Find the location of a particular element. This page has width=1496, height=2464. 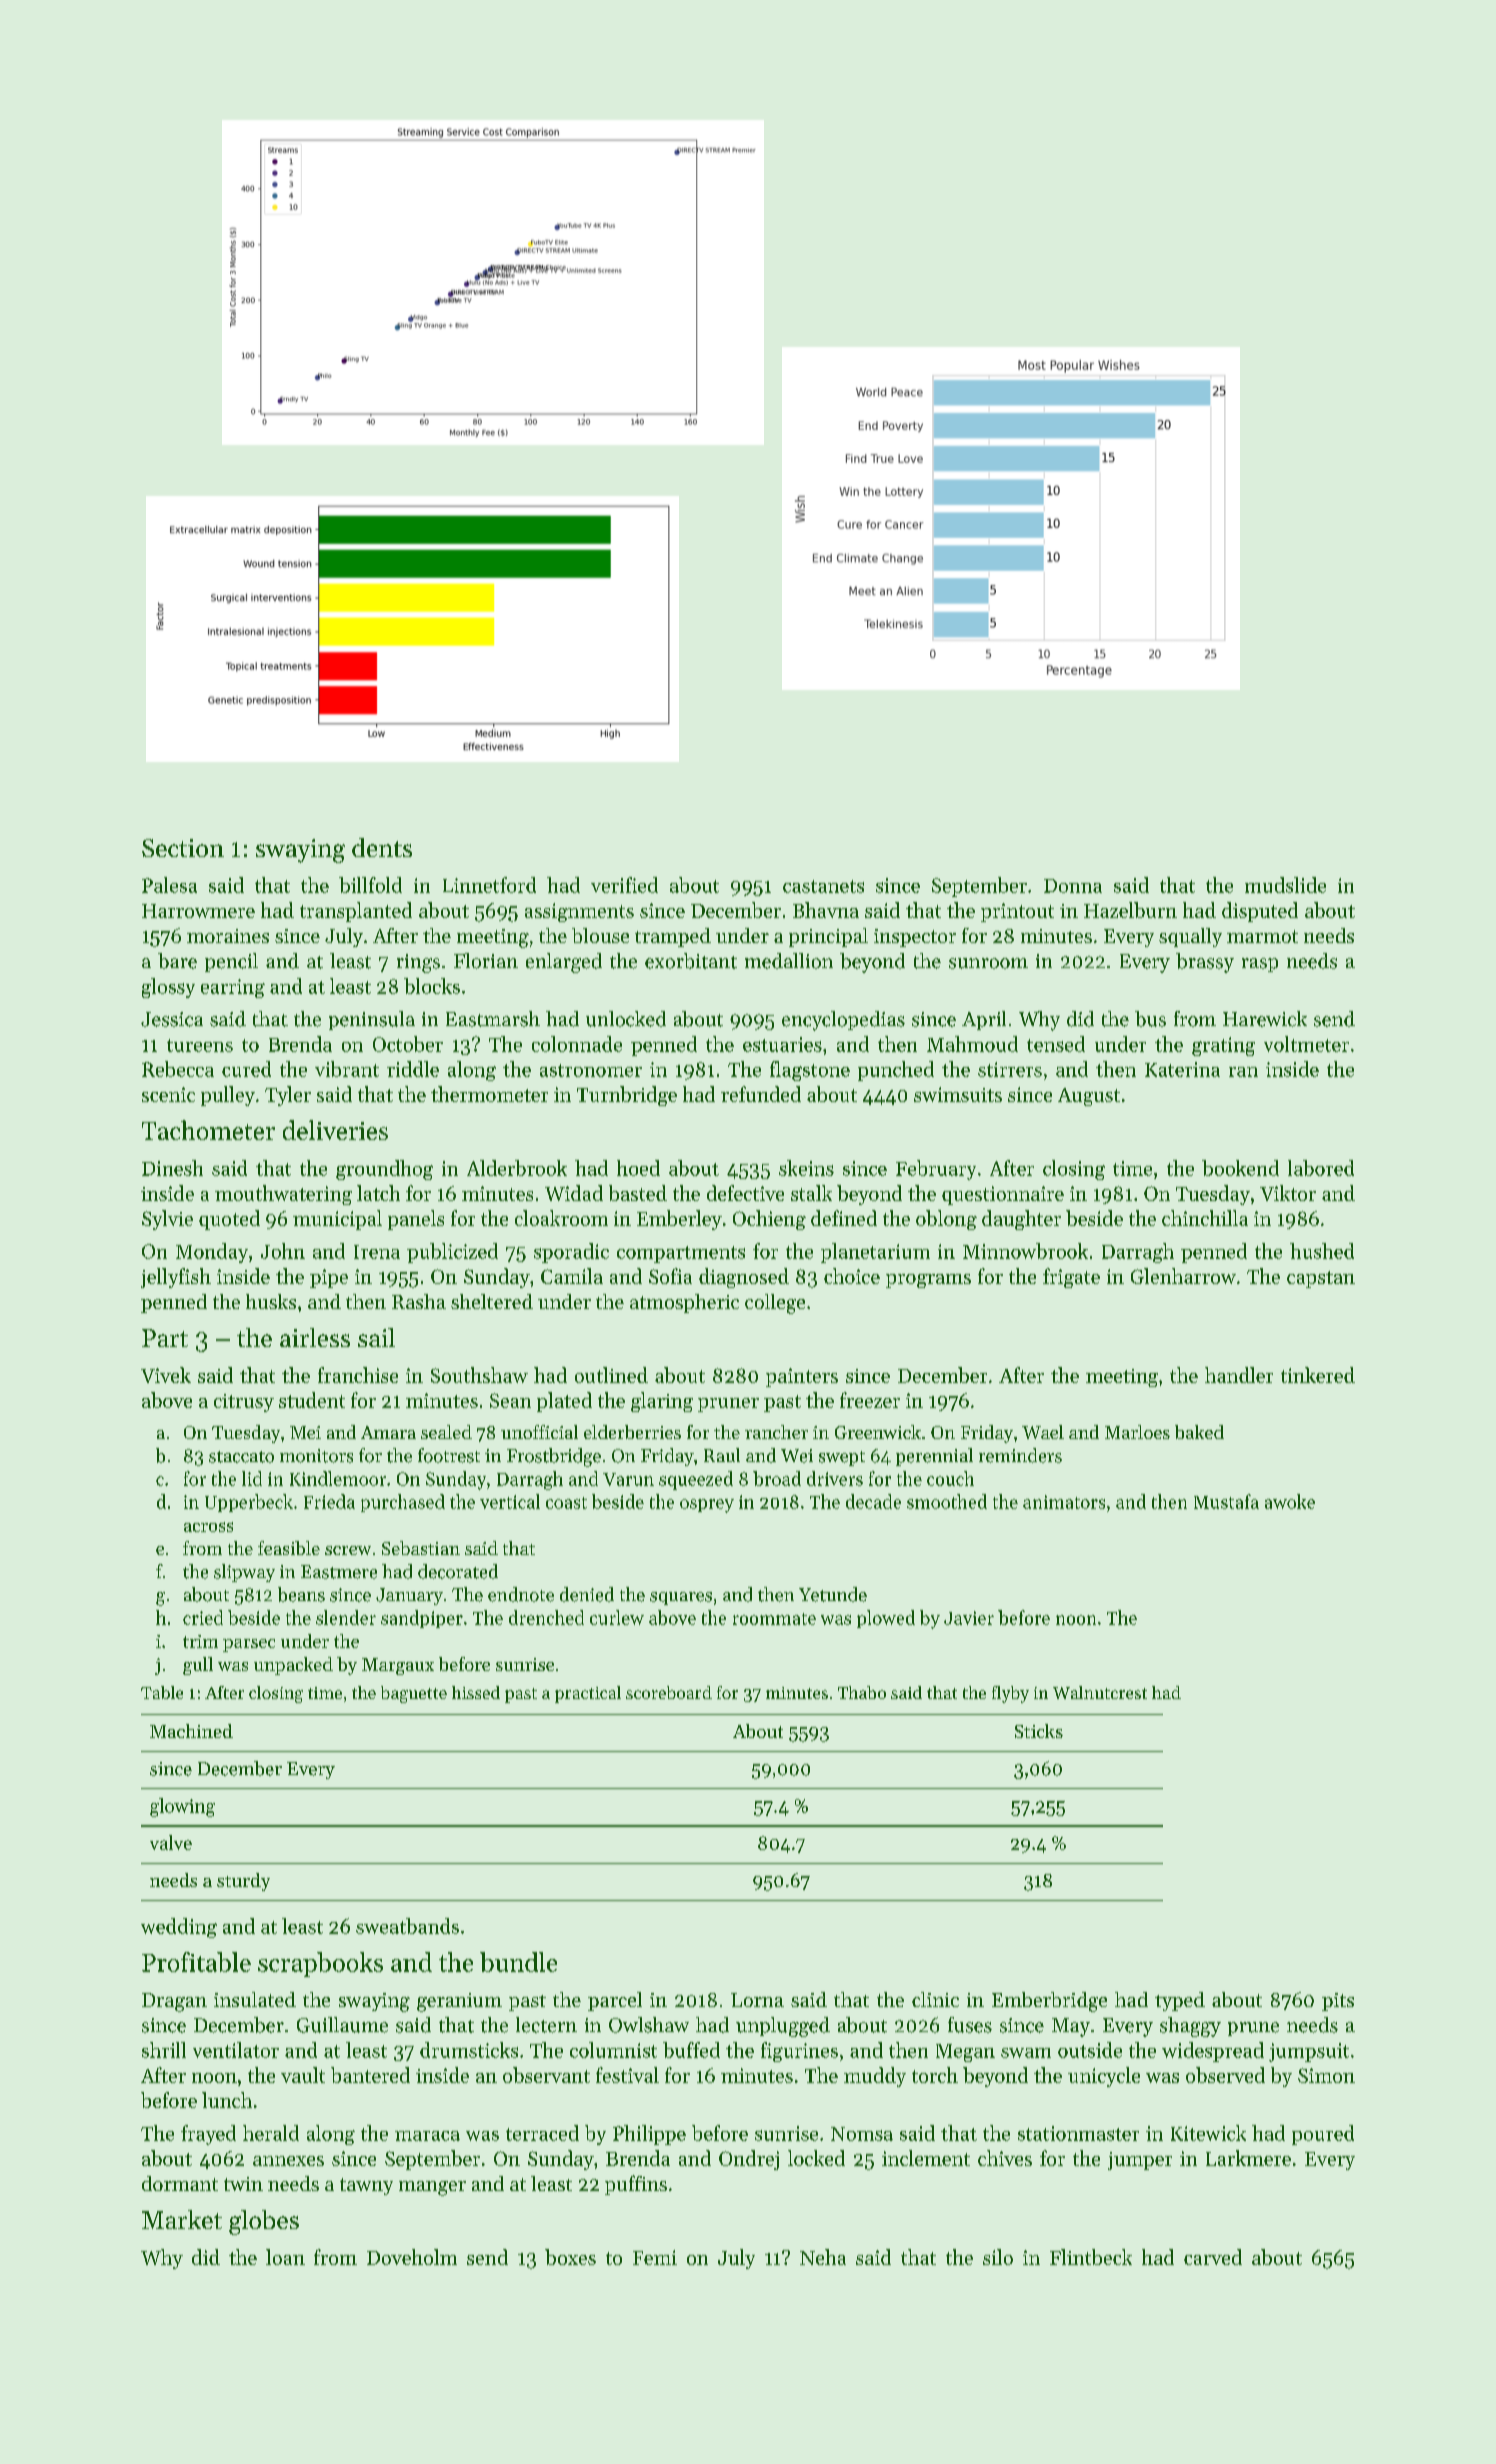

loan is located at coordinates (285, 2257).
